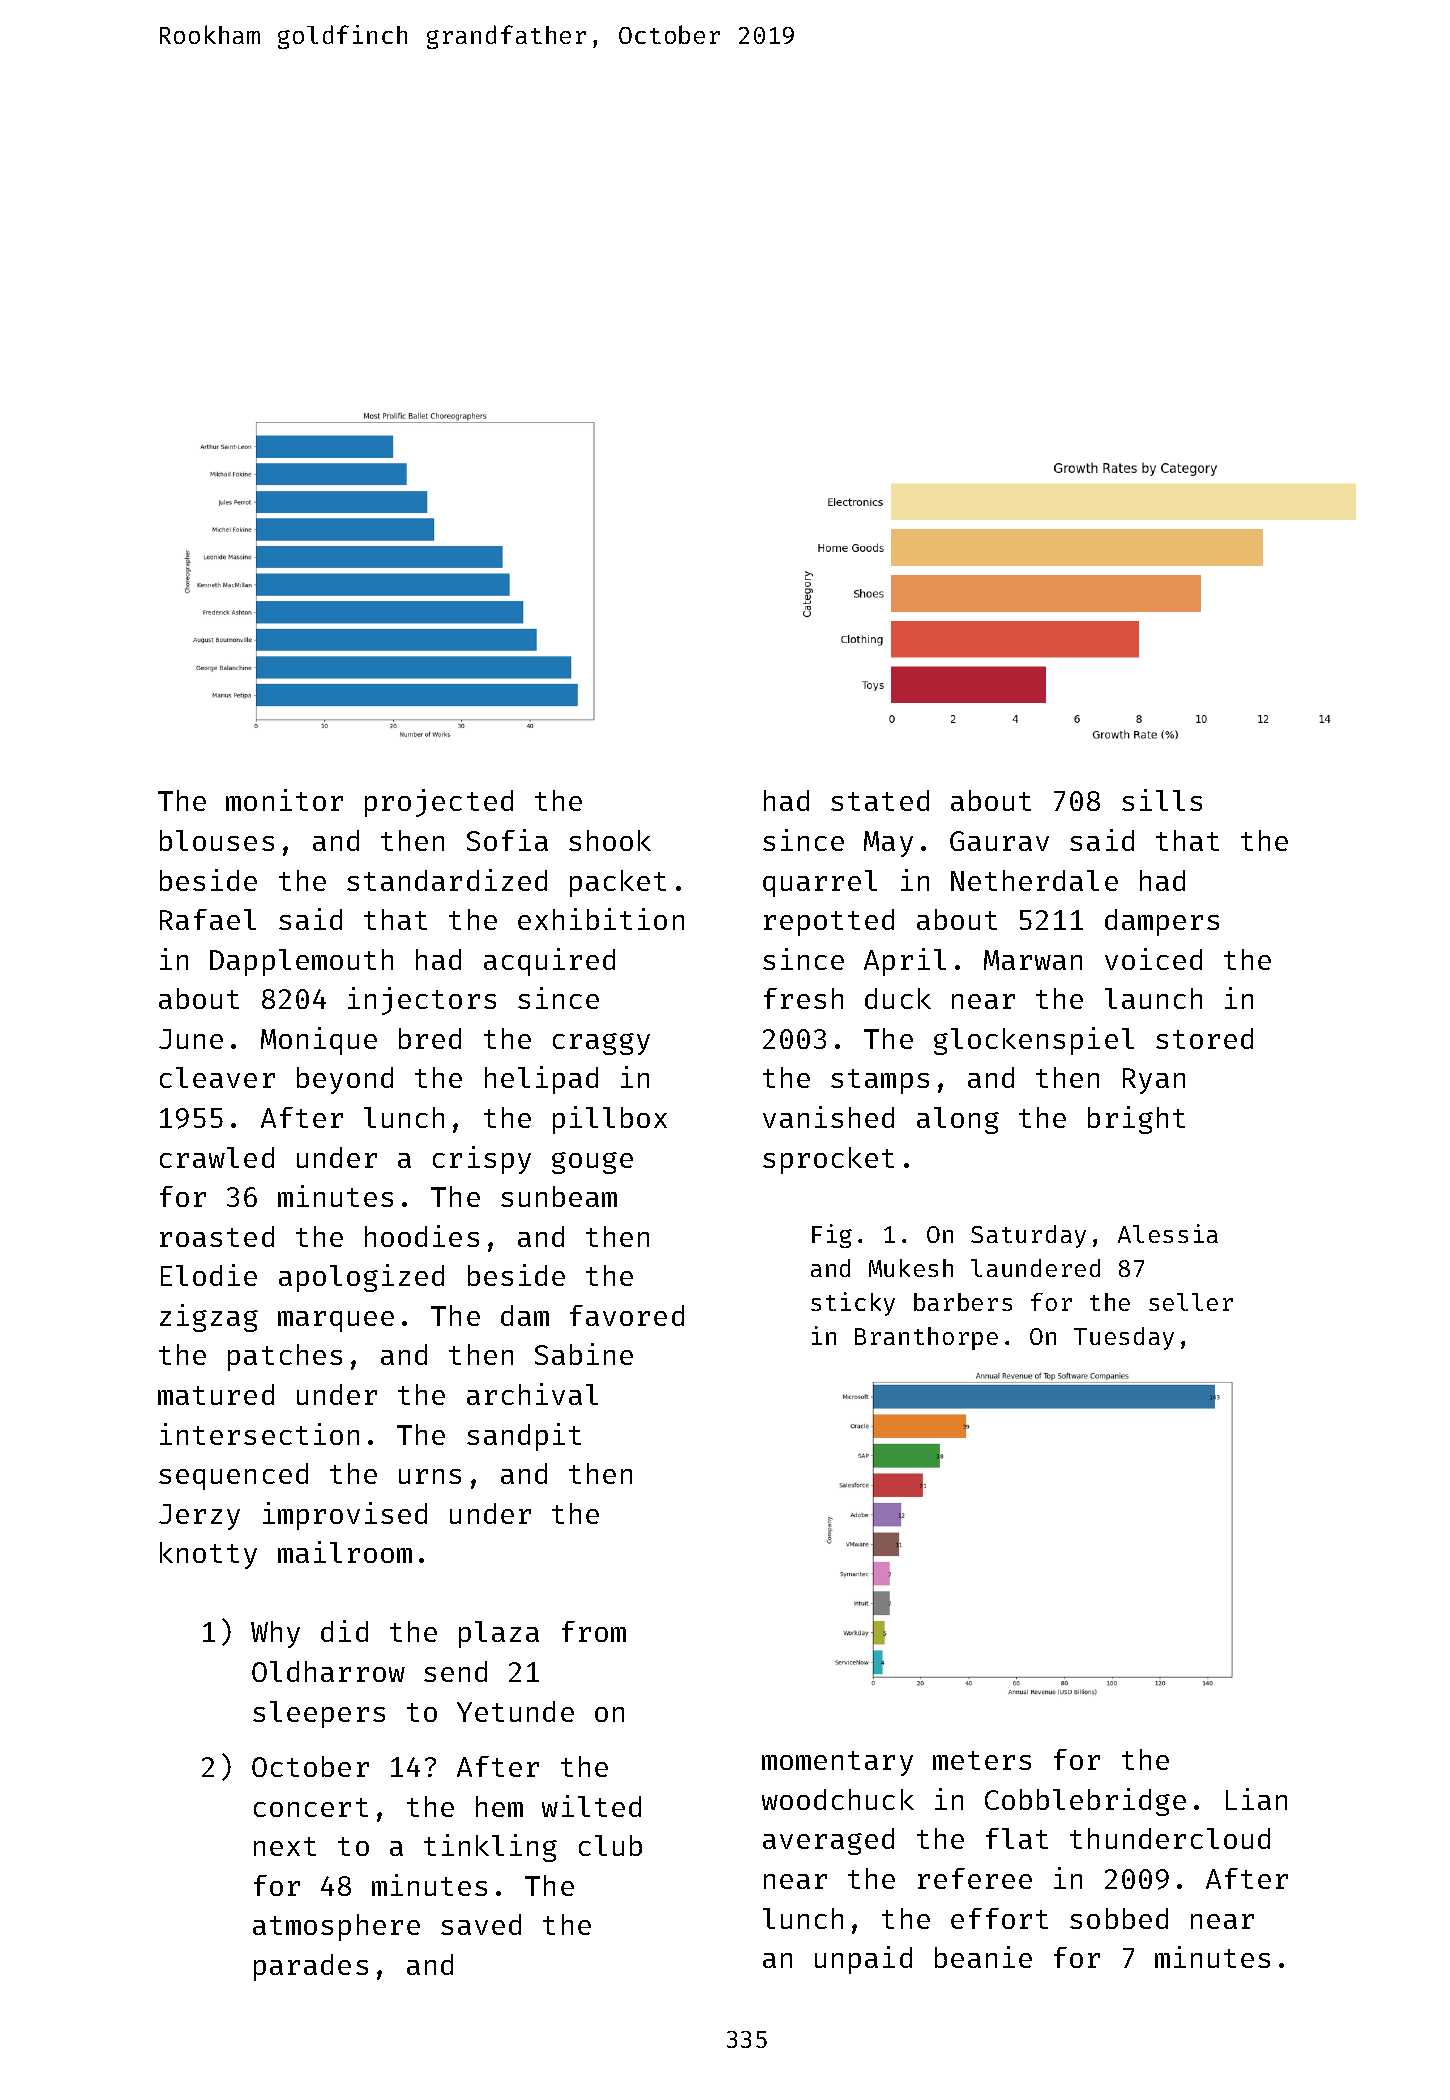  I want to click on sills, so click(1162, 800).
